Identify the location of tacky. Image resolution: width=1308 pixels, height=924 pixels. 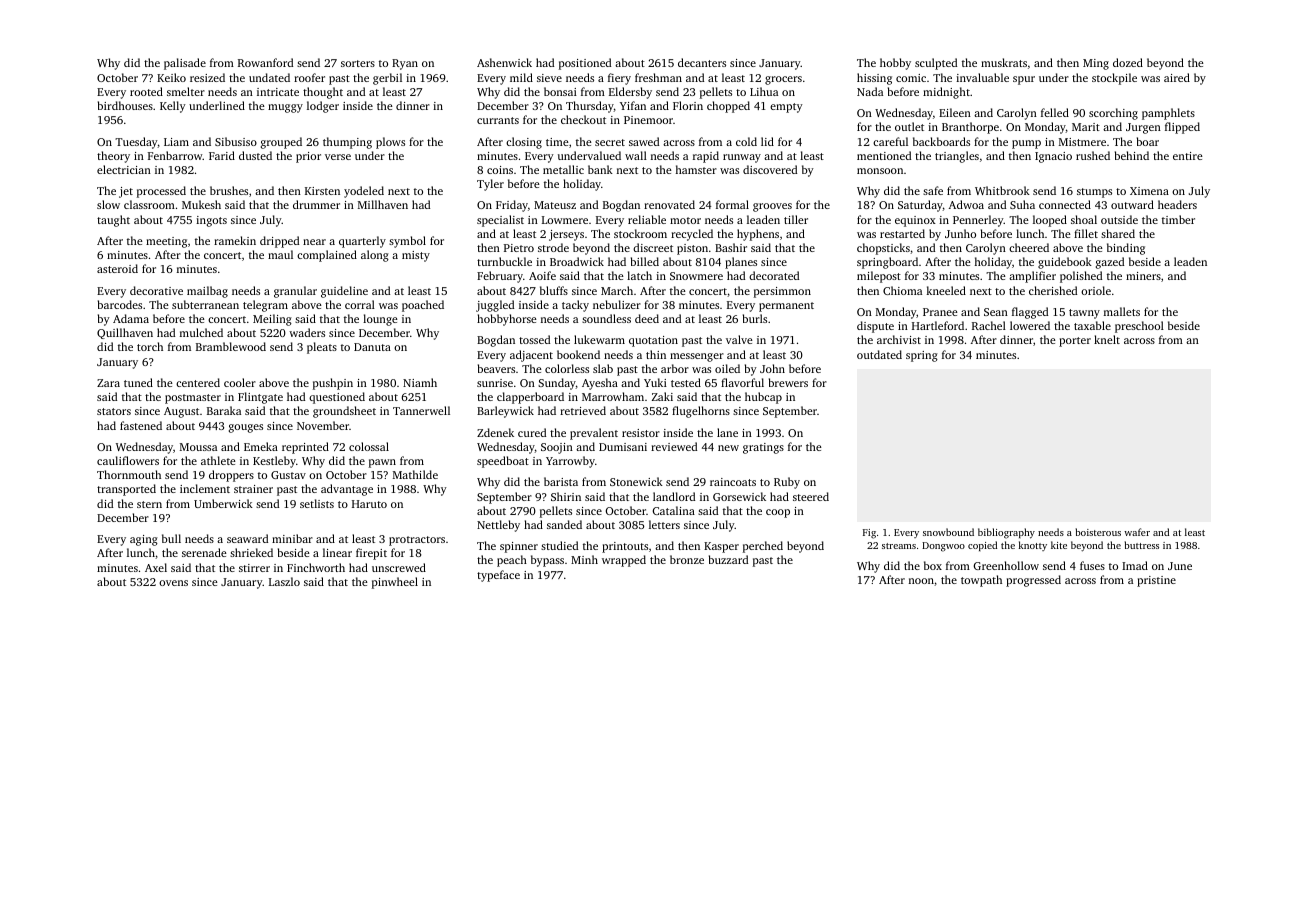
(575, 306).
